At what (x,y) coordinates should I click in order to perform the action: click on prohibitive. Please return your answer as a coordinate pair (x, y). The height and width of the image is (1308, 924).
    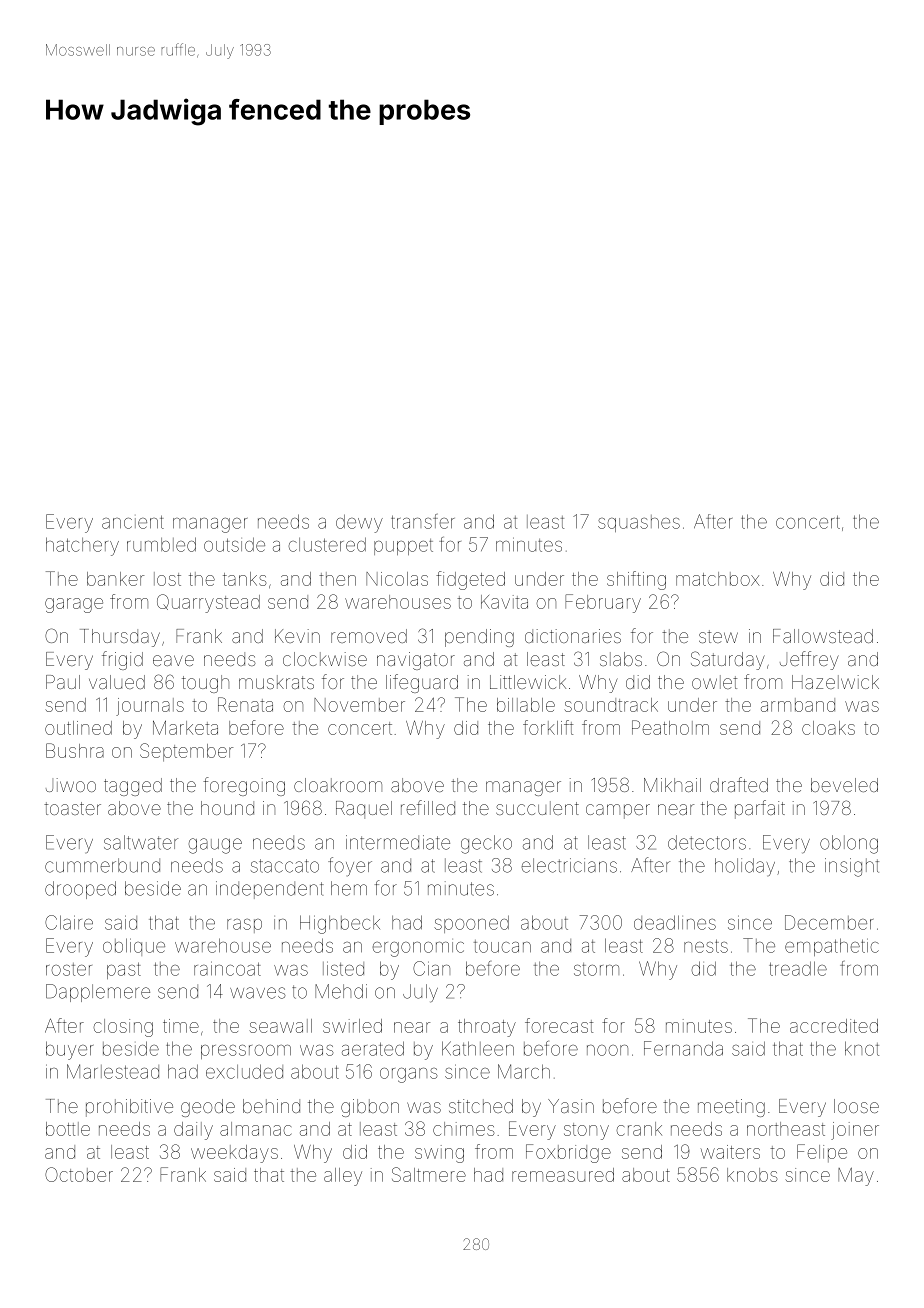
    Looking at the image, I should click on (129, 1108).
